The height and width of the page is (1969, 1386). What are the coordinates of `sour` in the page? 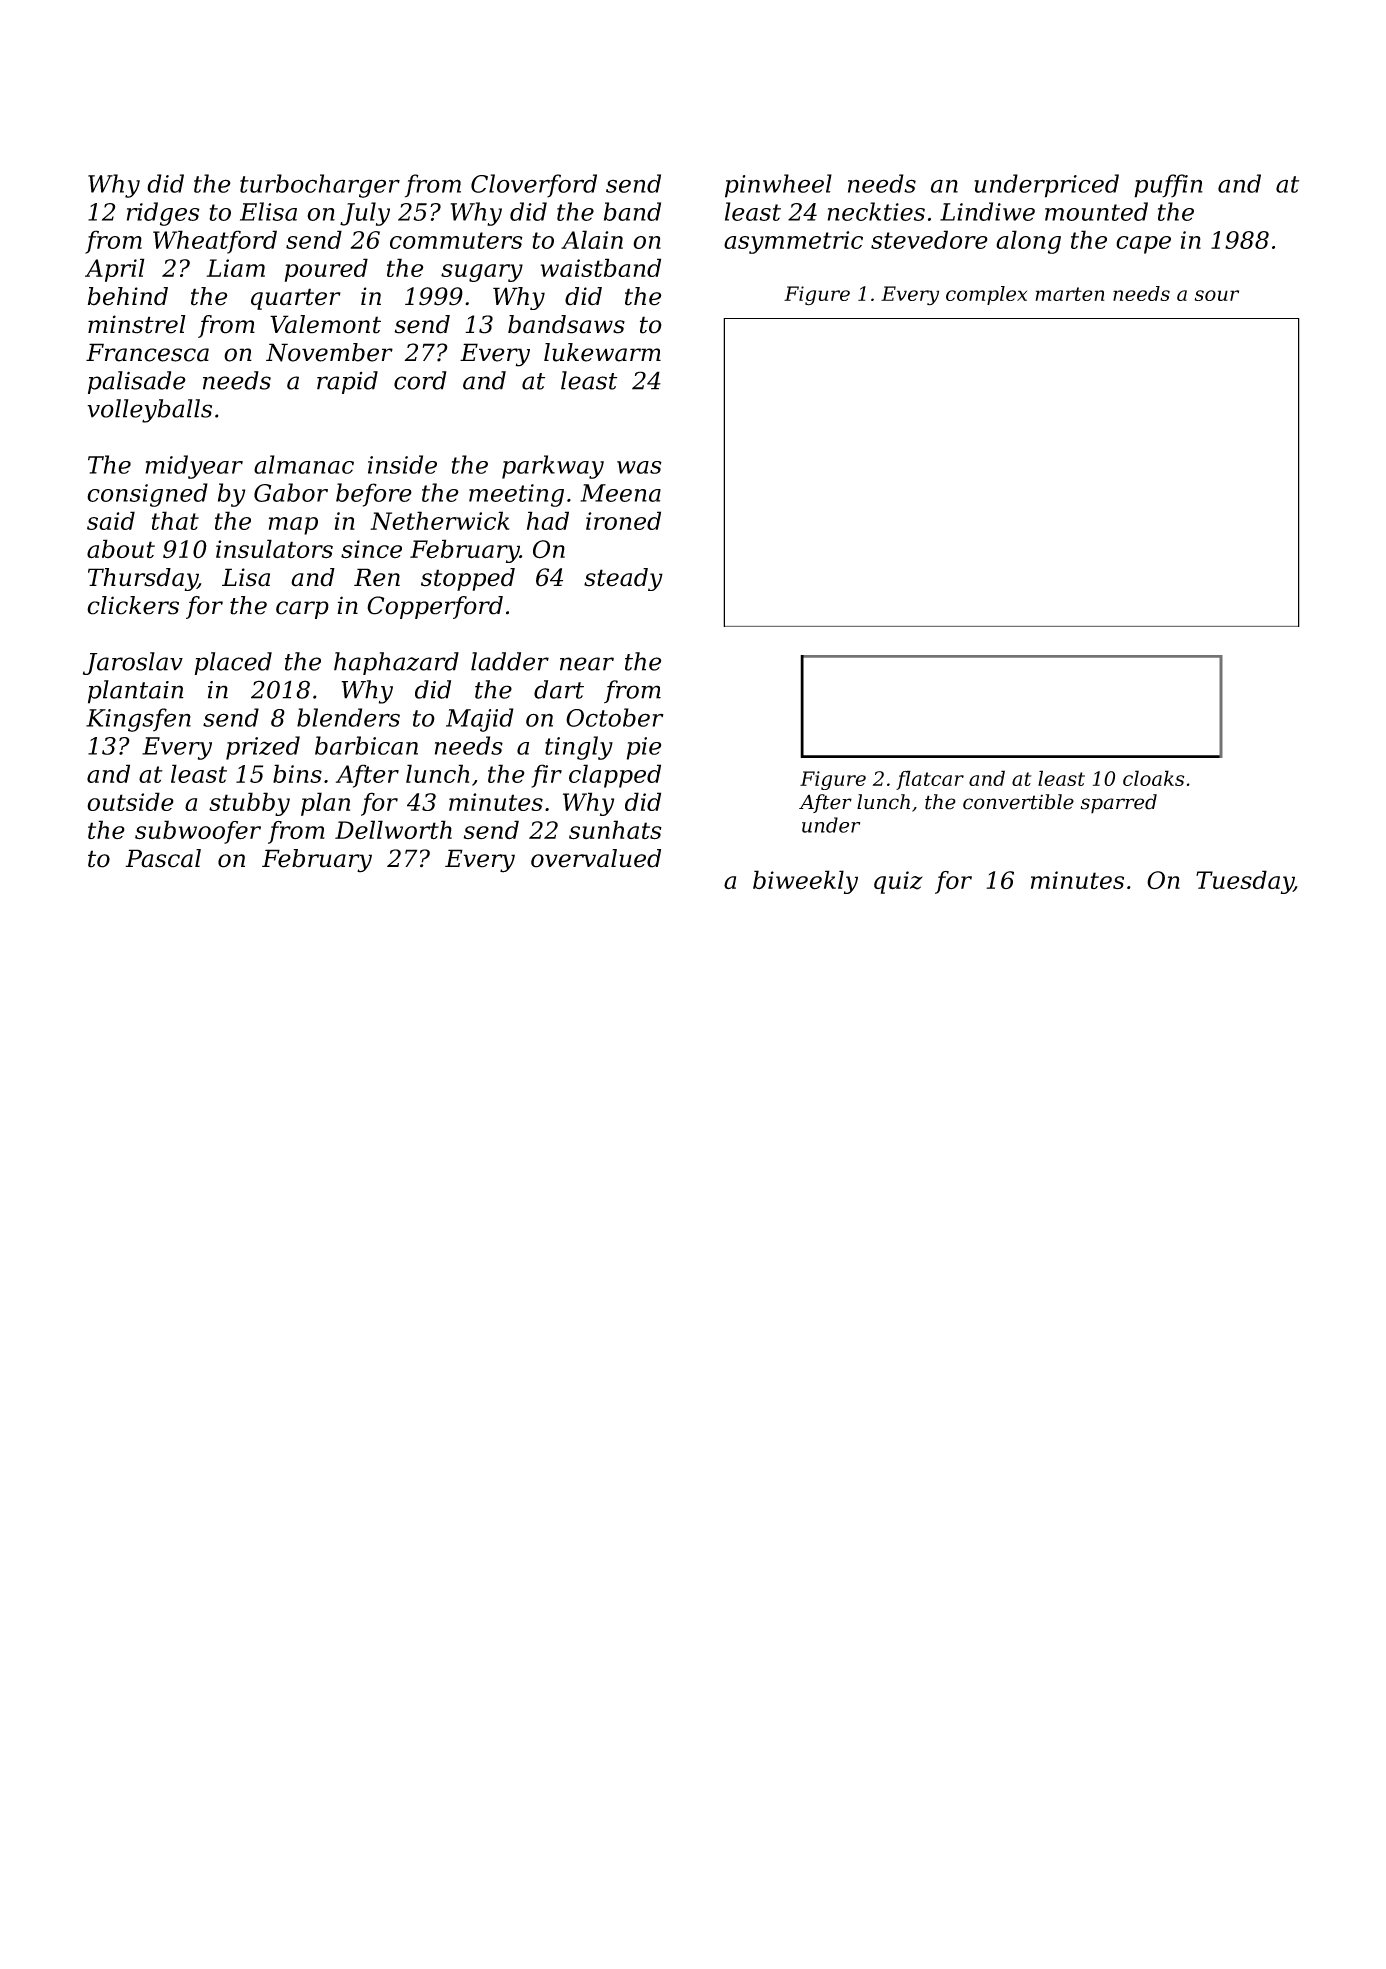 It's located at (1216, 295).
